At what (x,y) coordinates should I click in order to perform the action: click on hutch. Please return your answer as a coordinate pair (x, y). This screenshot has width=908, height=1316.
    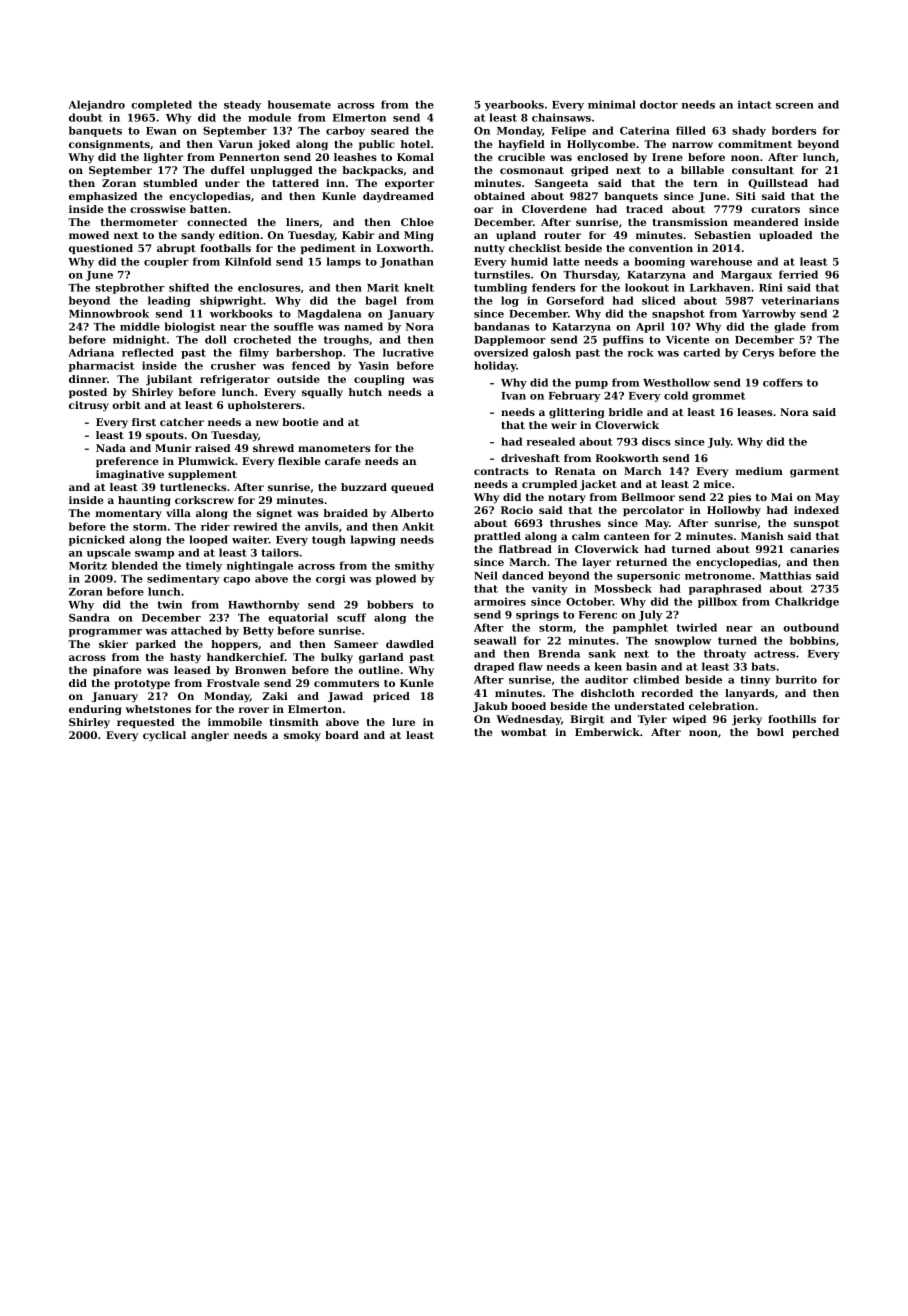
    Looking at the image, I should click on (365, 392).
